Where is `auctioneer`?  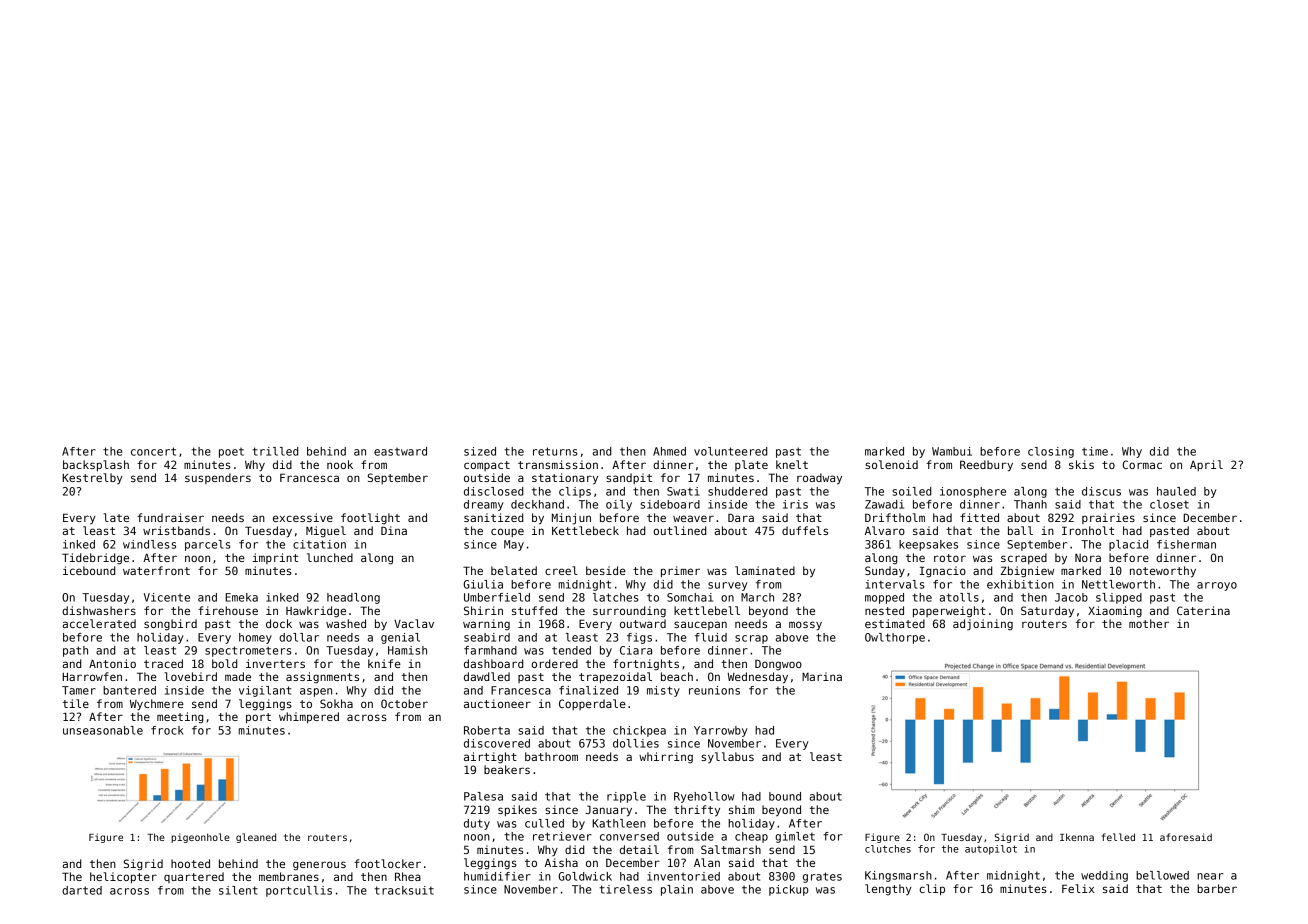 auctioneer is located at coordinates (497, 703).
